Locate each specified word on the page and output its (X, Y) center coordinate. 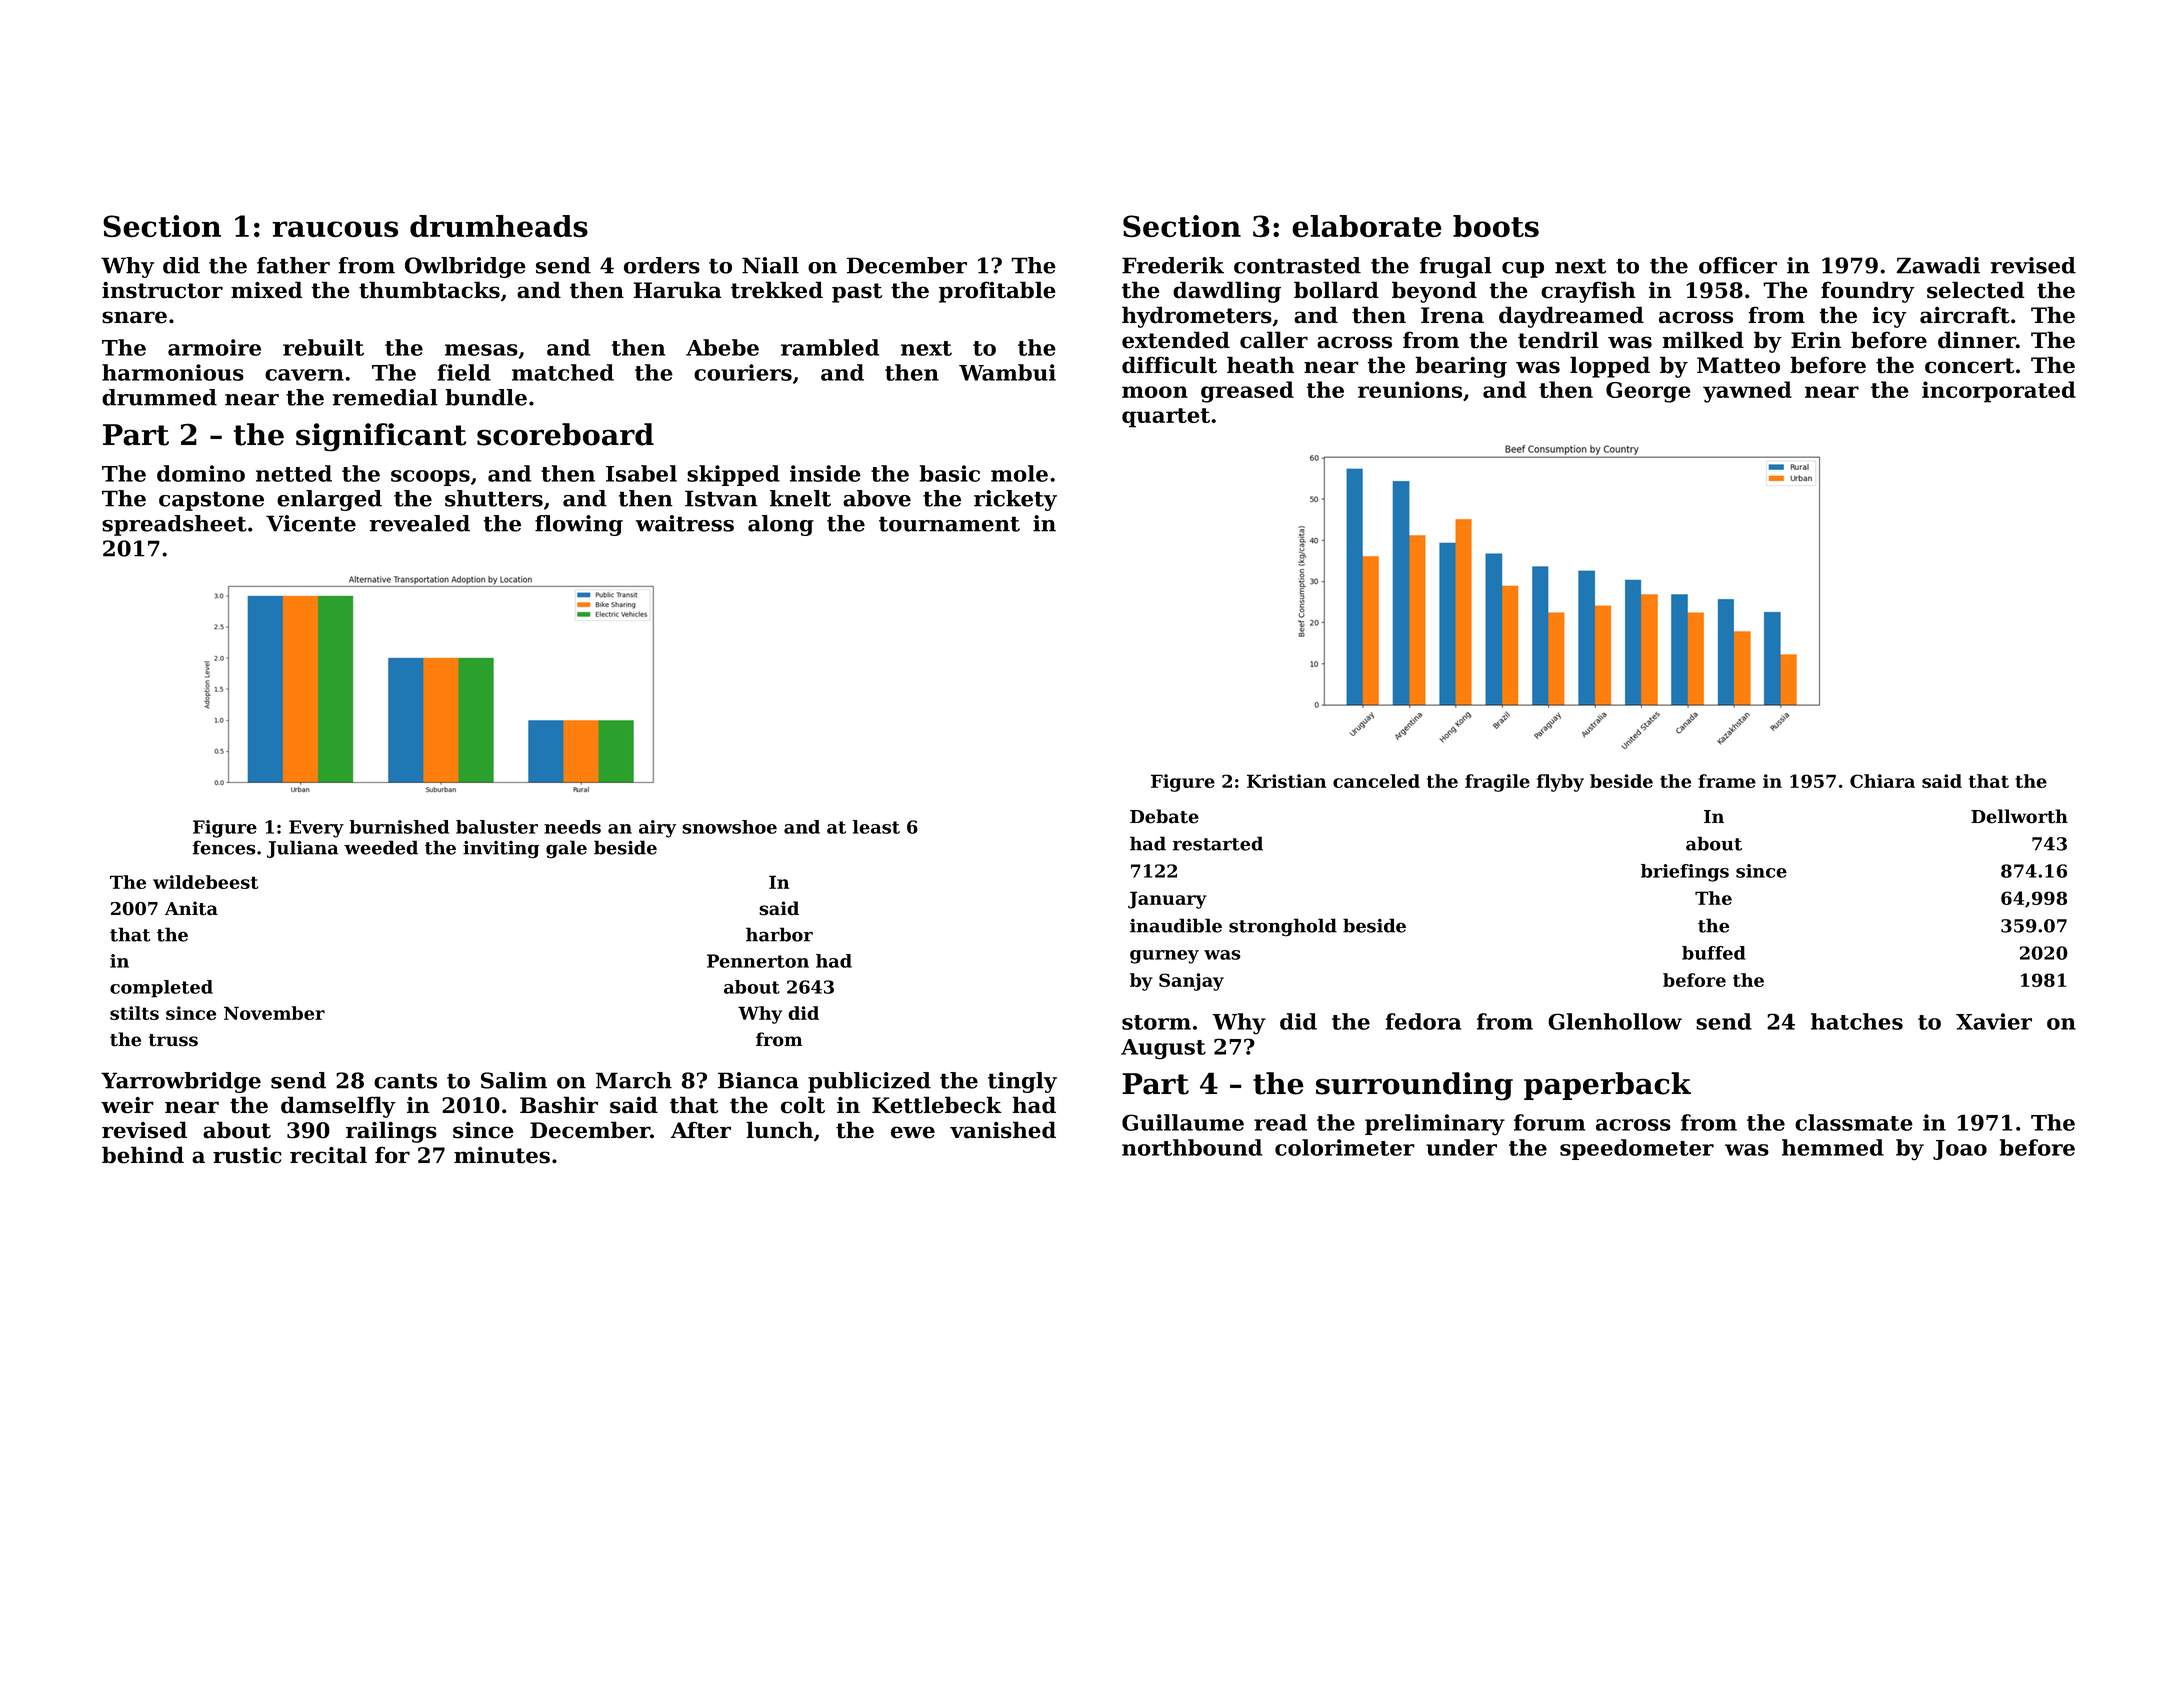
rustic (247, 1155)
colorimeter (1345, 1147)
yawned (1747, 392)
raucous (335, 229)
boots (1496, 226)
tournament (949, 524)
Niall (770, 265)
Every (316, 829)
